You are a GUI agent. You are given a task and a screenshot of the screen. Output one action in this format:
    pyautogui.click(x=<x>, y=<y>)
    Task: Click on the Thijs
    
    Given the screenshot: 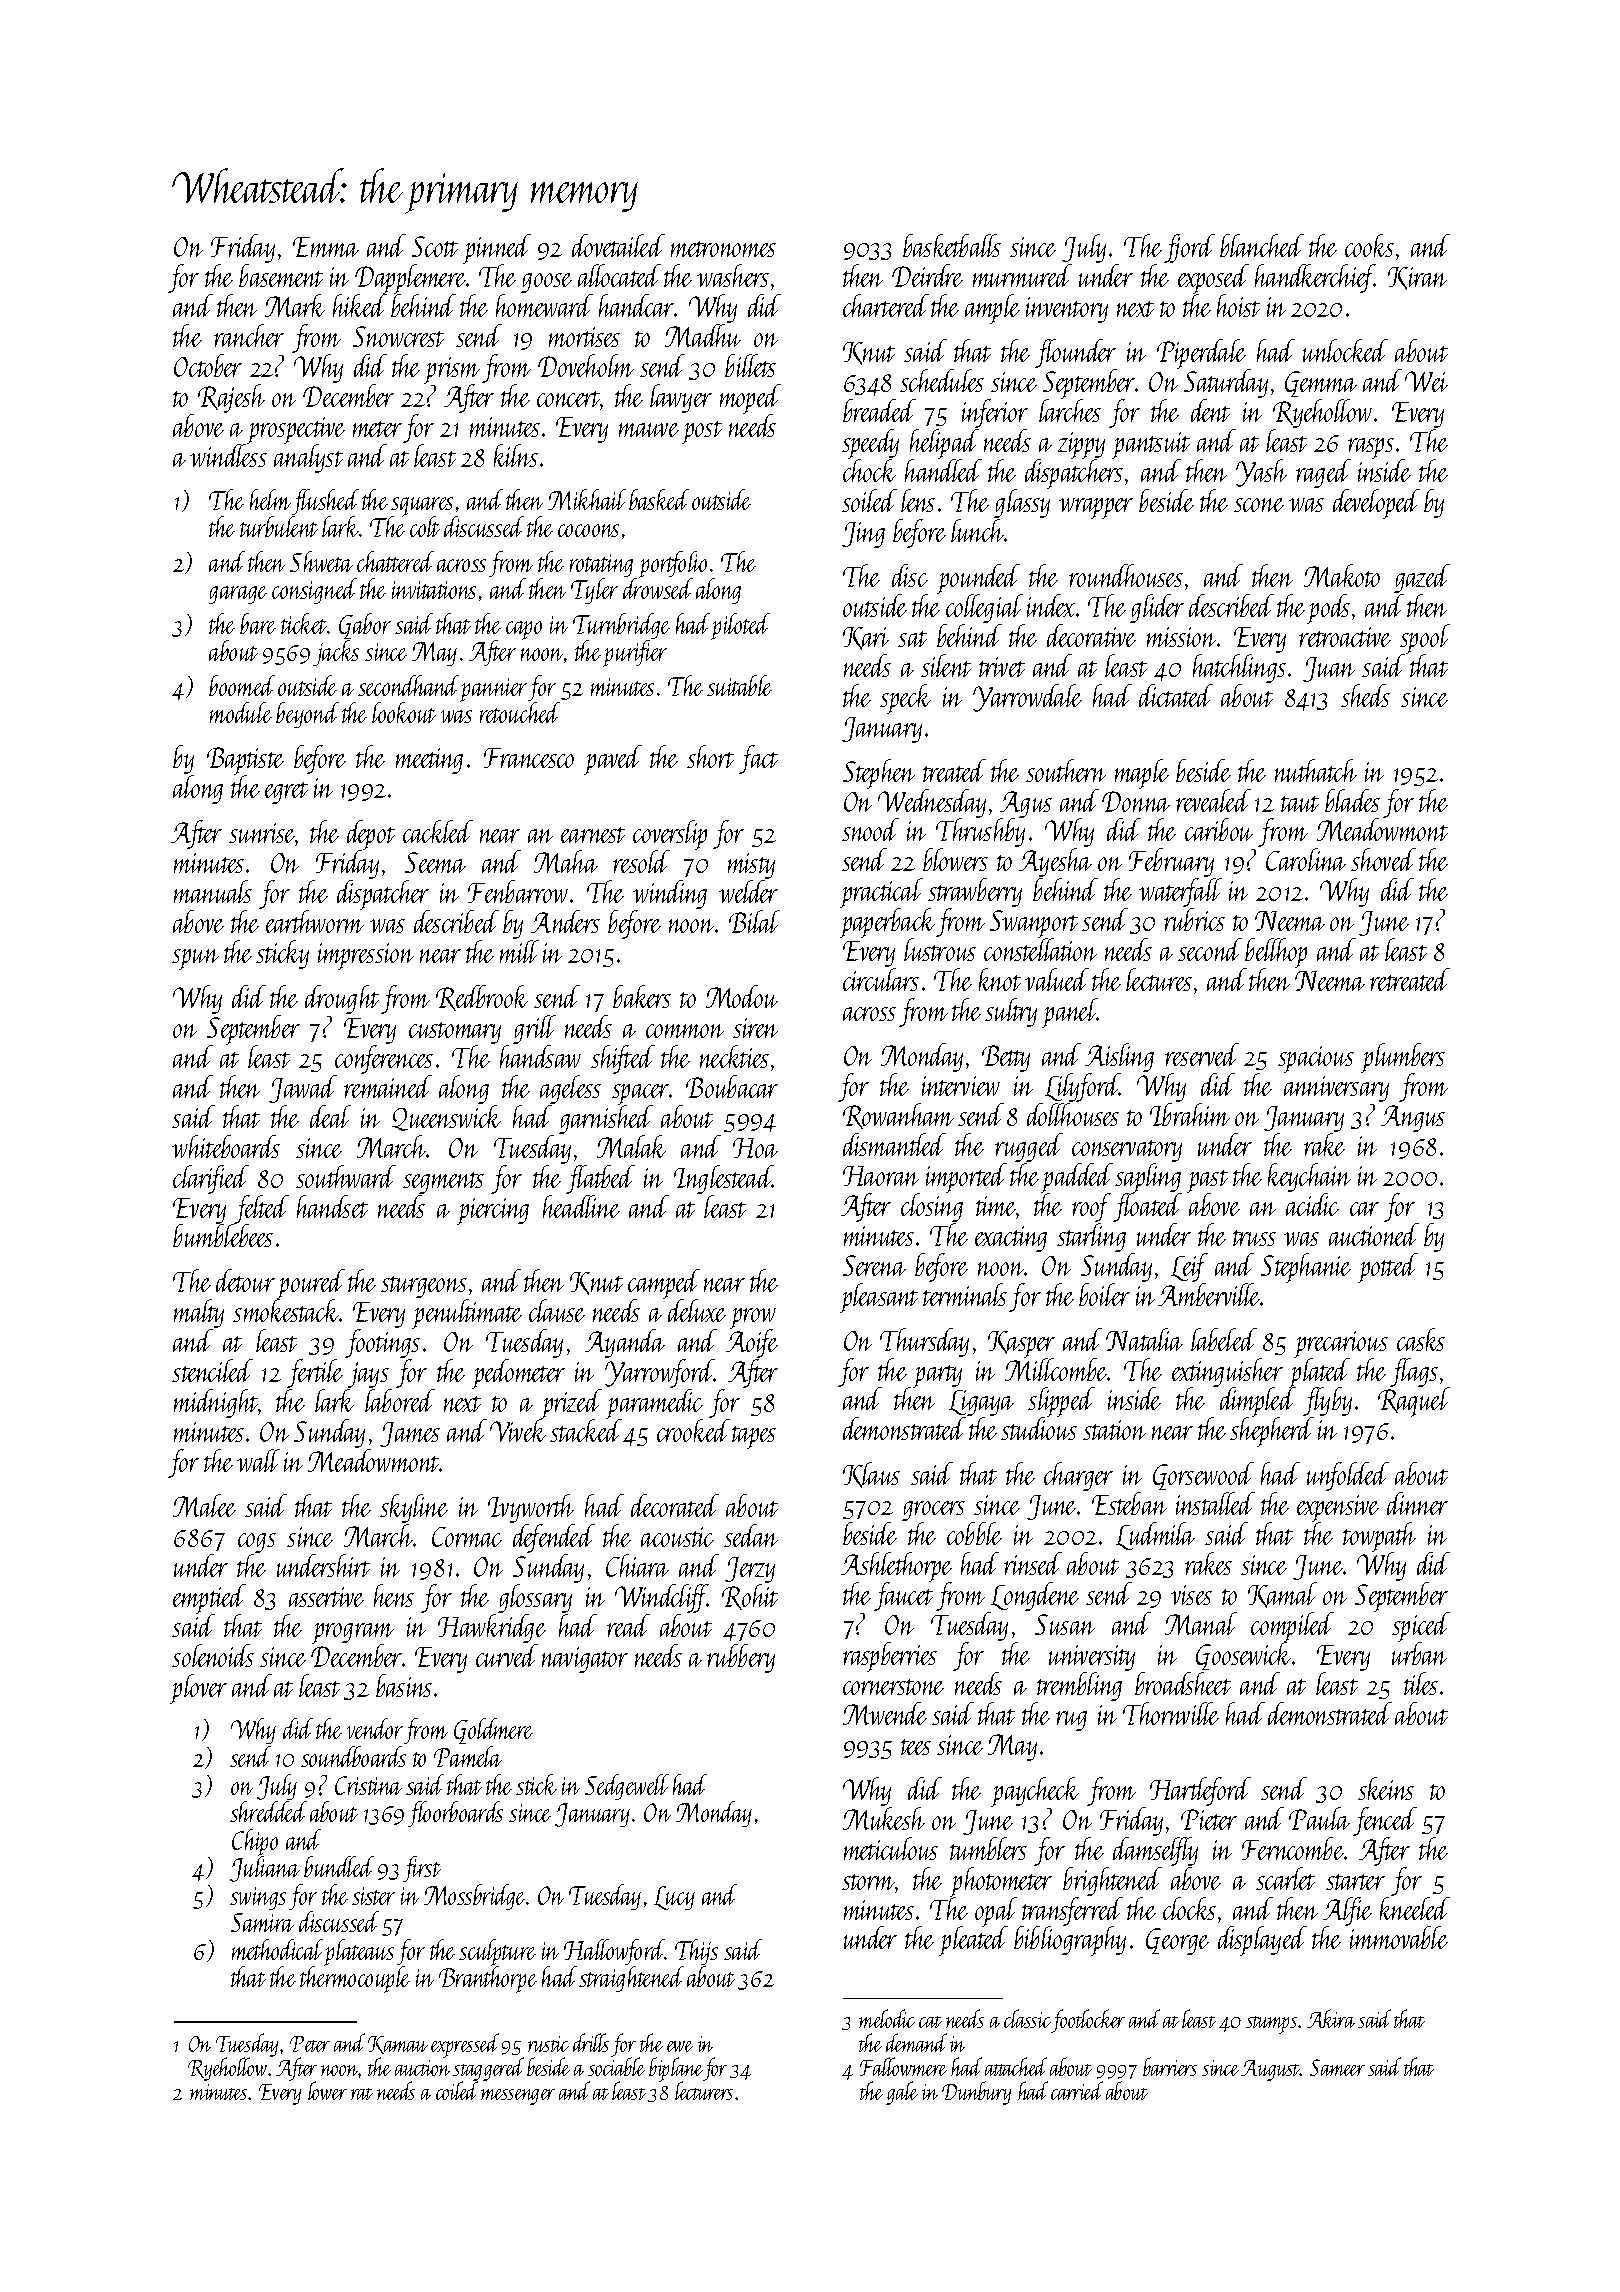 What is the action you would take?
    pyautogui.click(x=696, y=1952)
